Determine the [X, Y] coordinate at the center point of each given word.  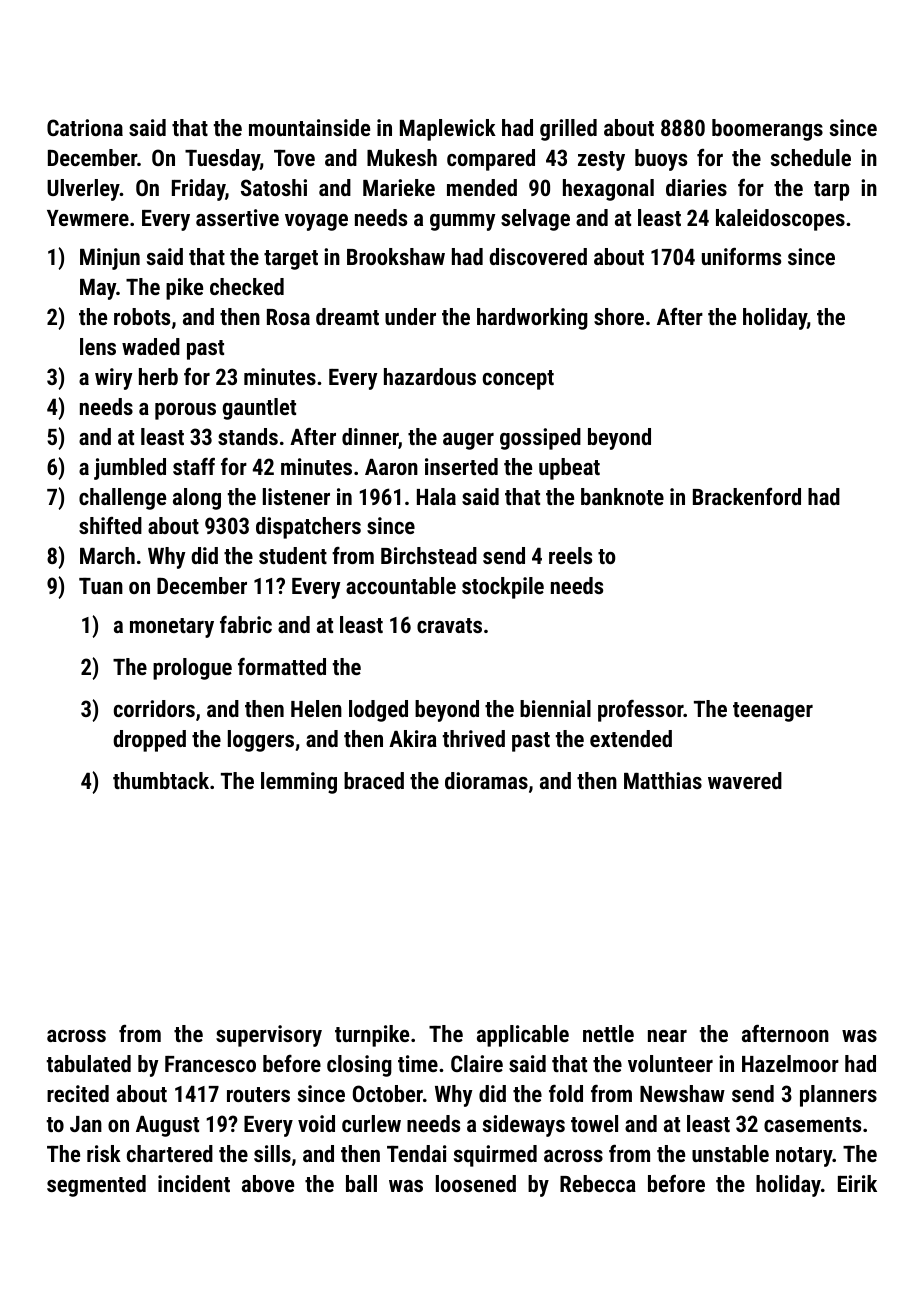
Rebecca [598, 1183]
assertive [237, 217]
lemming [299, 783]
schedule [811, 157]
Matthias [663, 780]
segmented [96, 1186]
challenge [122, 499]
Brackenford [747, 496]
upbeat [569, 469]
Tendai [416, 1153]
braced [374, 780]
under [410, 316]
